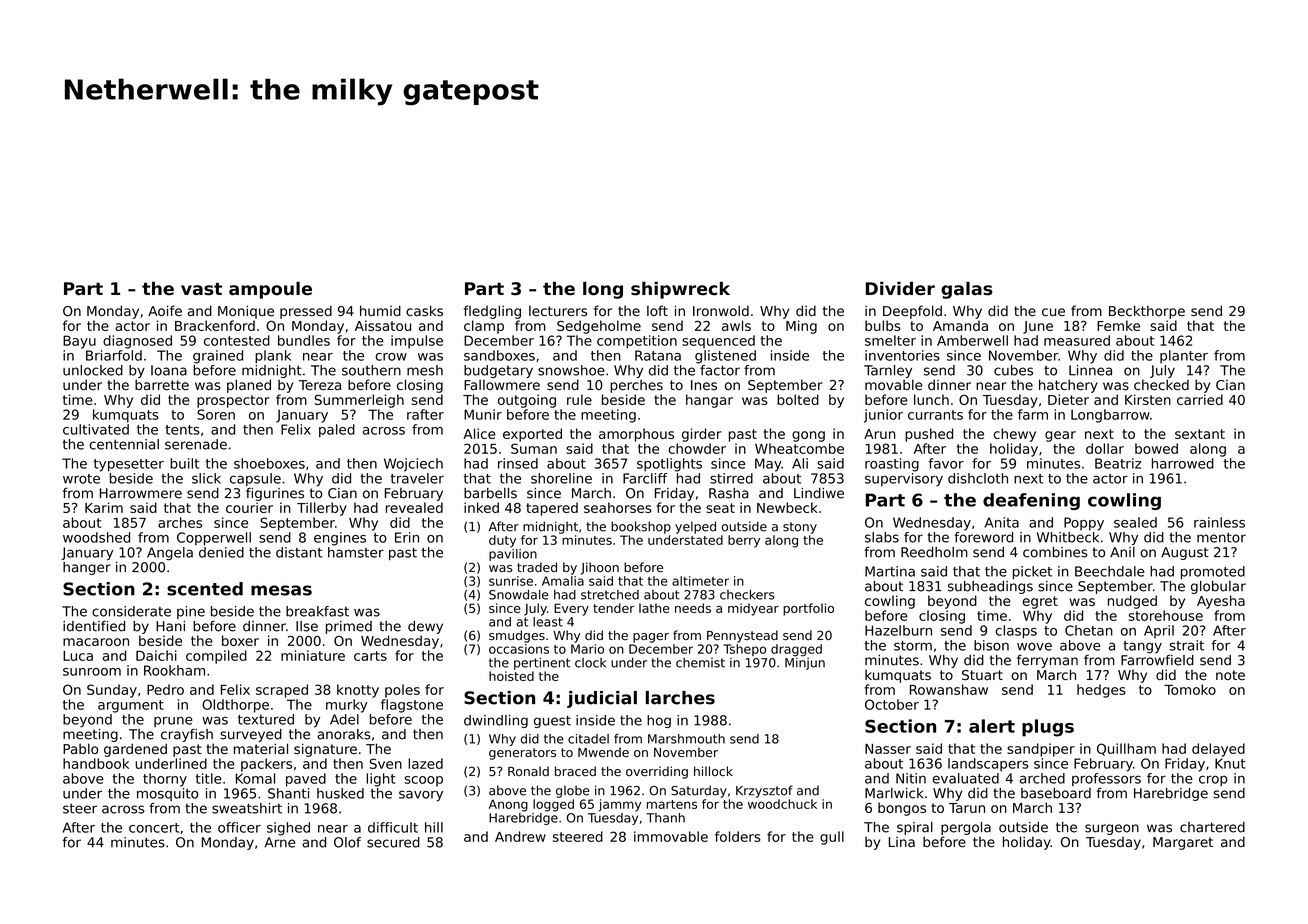  Describe the element at coordinates (131, 611) in the document. I see `considerate` at that location.
